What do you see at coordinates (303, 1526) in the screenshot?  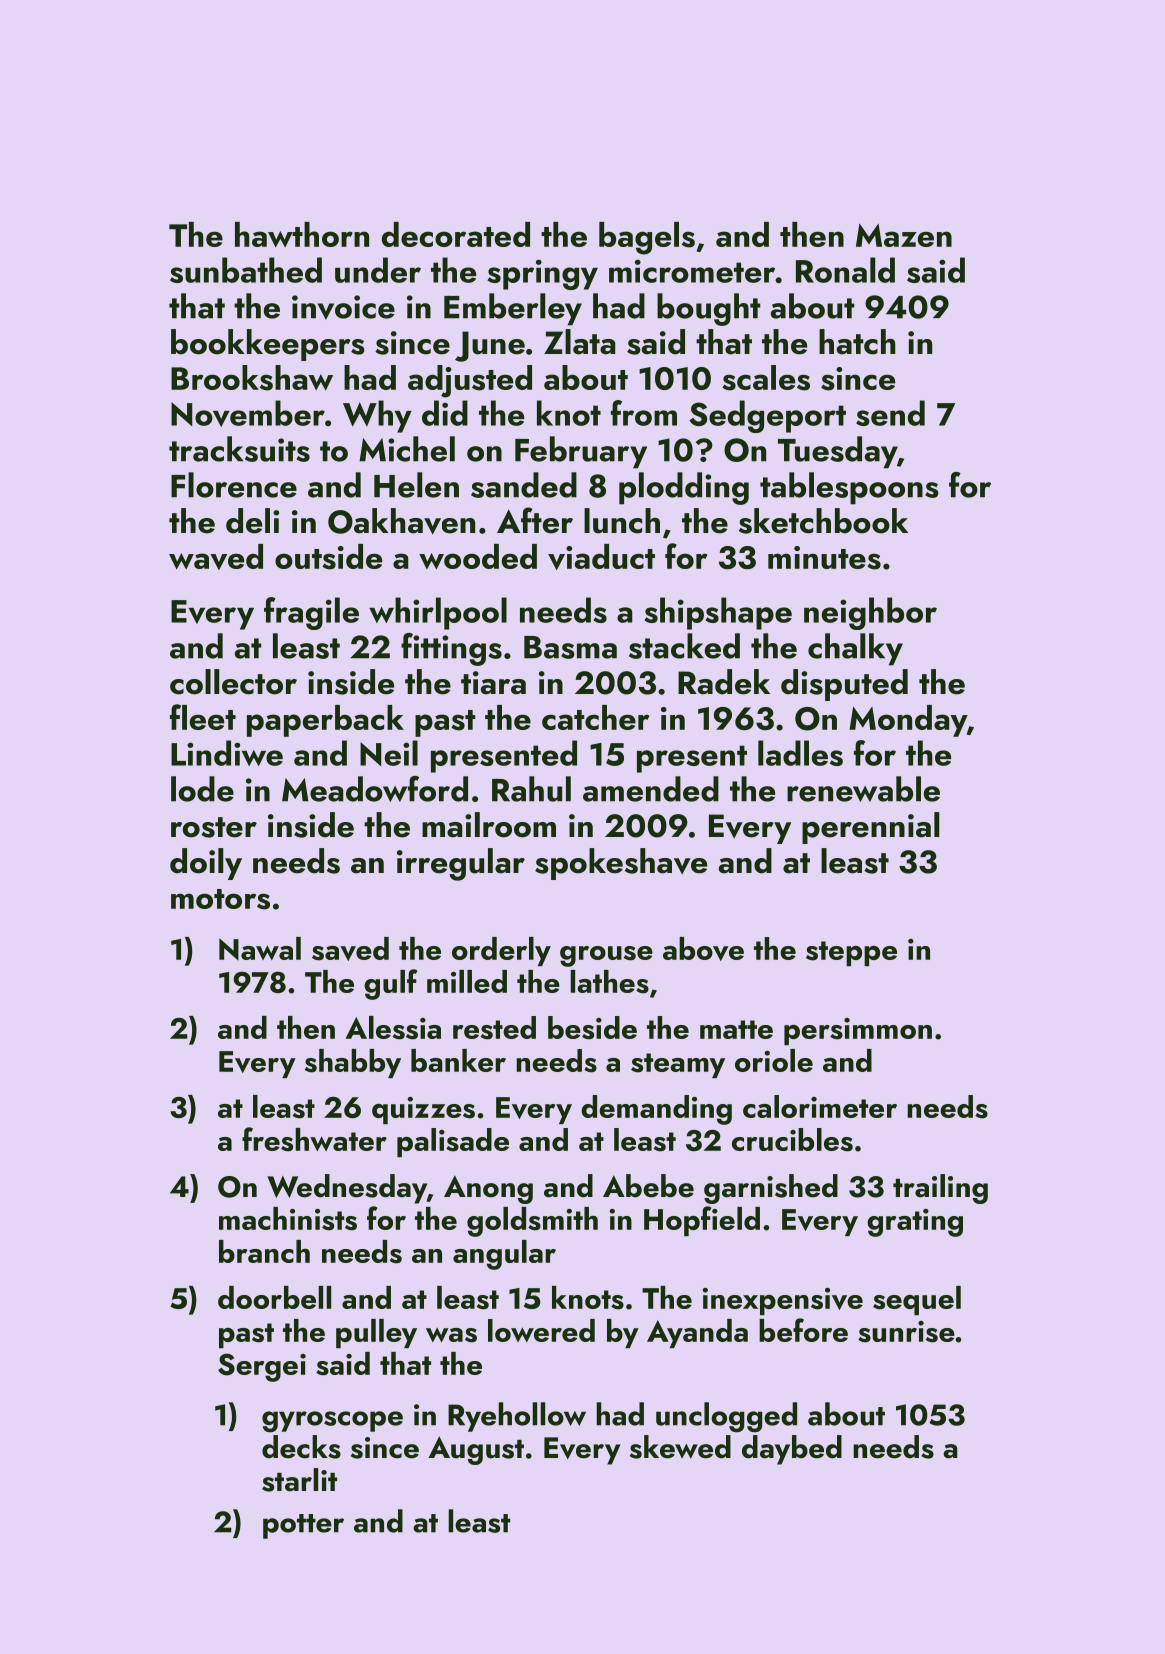 I see `potter` at bounding box center [303, 1526].
